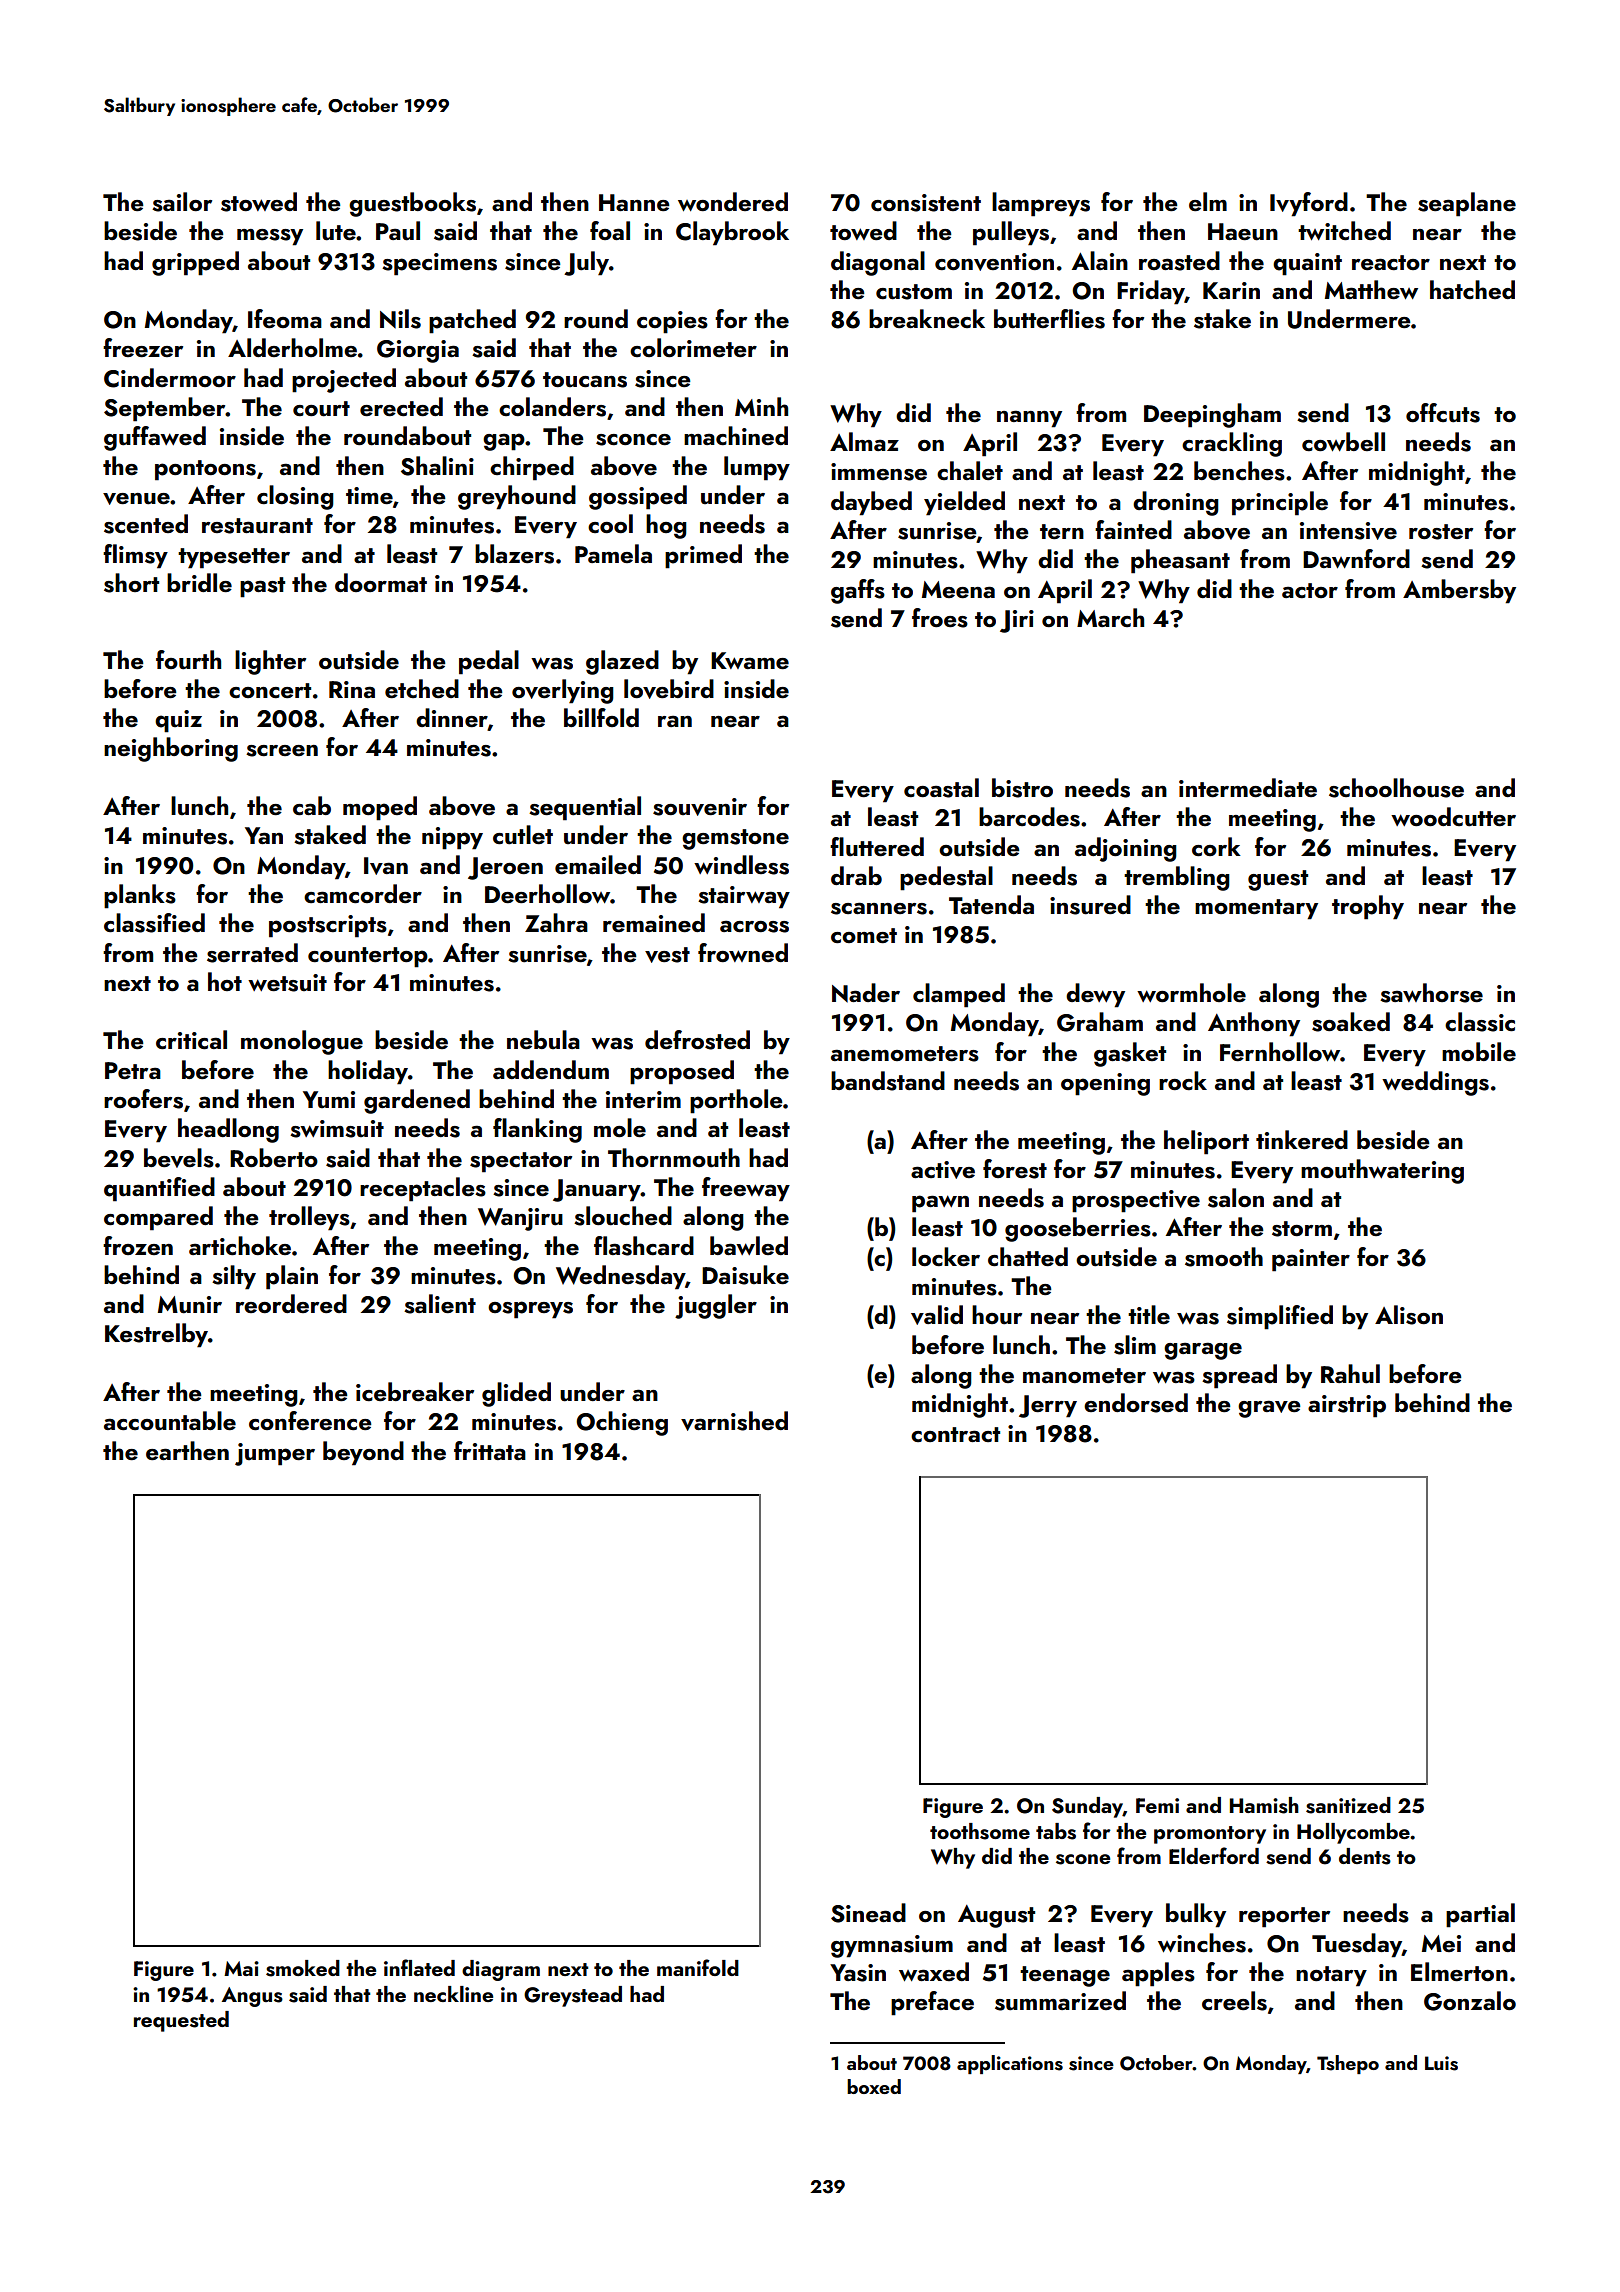  I want to click on ospreys, so click(530, 1310).
